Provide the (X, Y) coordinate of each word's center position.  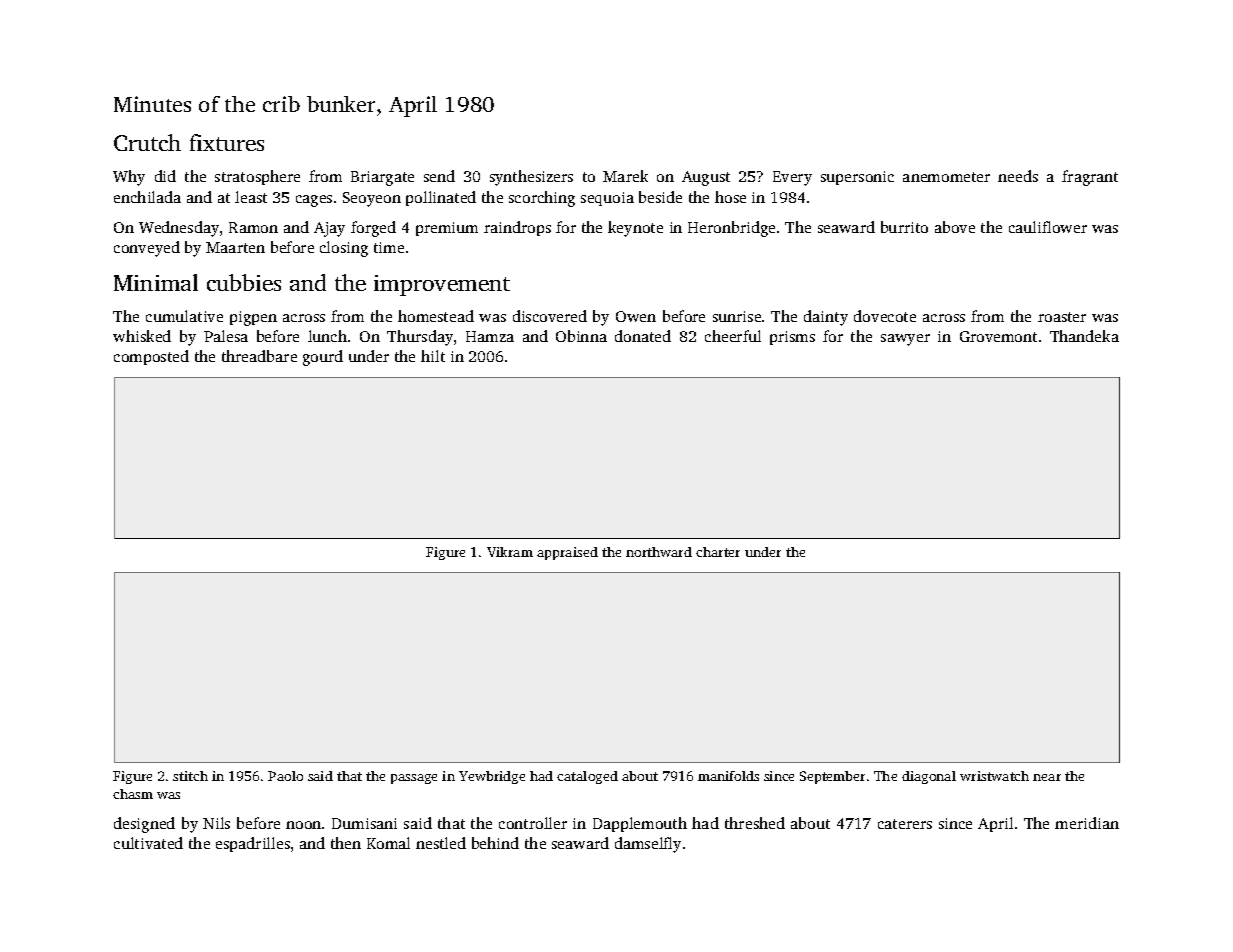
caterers (905, 824)
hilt (433, 356)
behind (495, 843)
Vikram (510, 552)
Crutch (147, 142)
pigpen (253, 318)
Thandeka (1084, 336)
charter (718, 552)
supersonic (857, 178)
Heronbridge (731, 229)
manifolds (728, 776)
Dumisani (364, 823)
